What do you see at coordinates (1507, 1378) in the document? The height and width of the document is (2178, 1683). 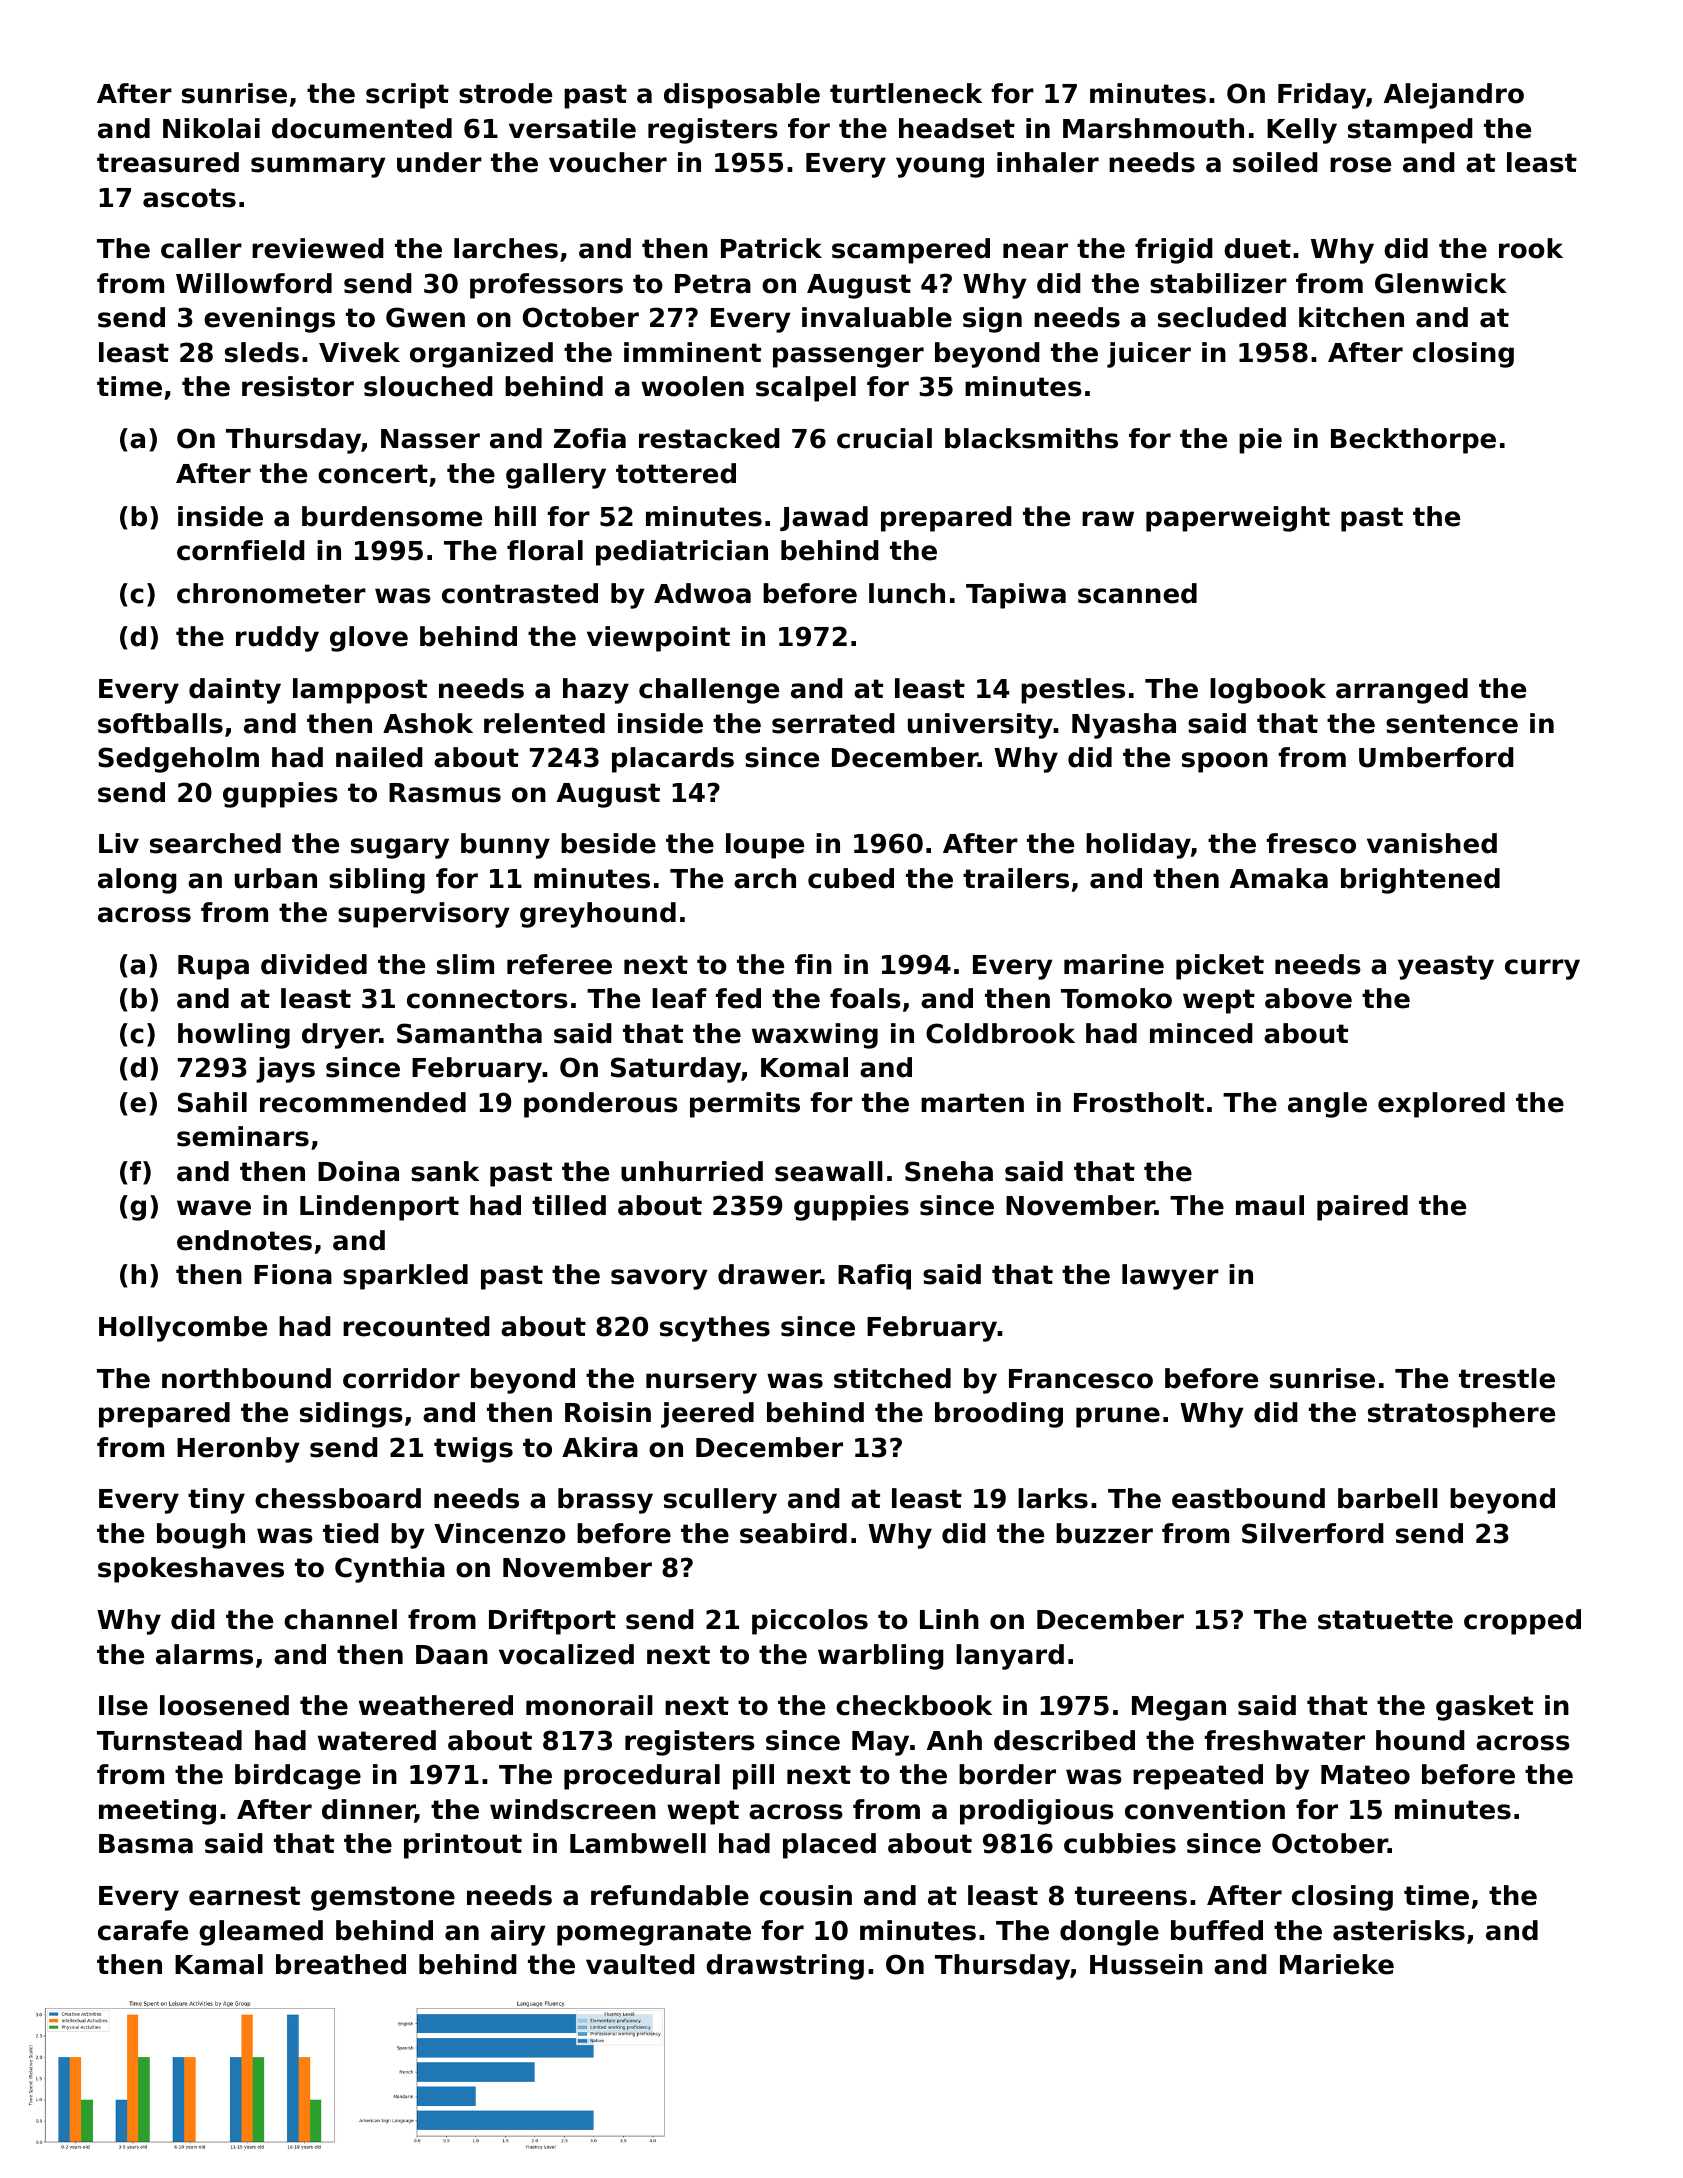 I see `trestle` at bounding box center [1507, 1378].
